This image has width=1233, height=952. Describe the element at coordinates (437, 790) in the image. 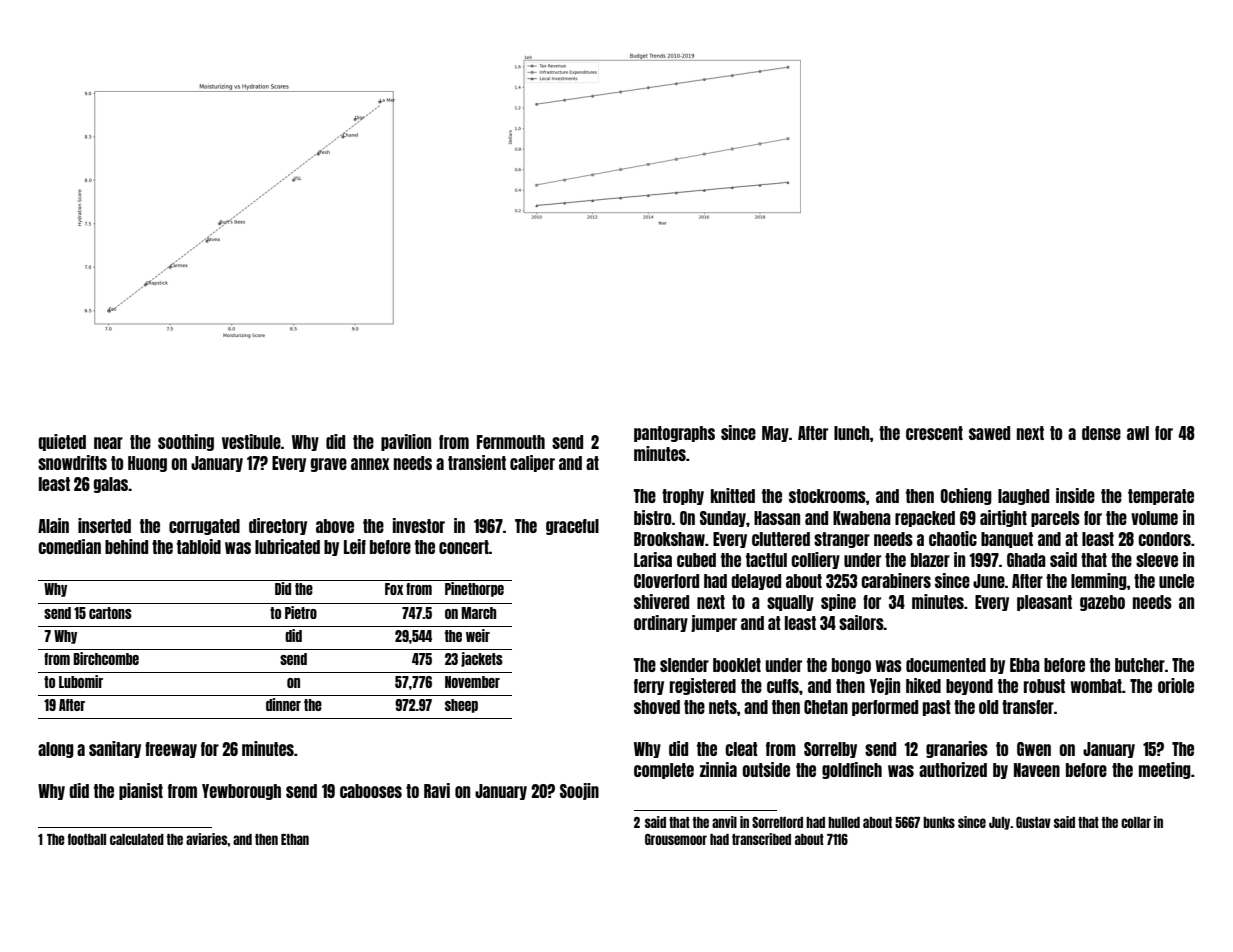

I see `Ravi` at that location.
